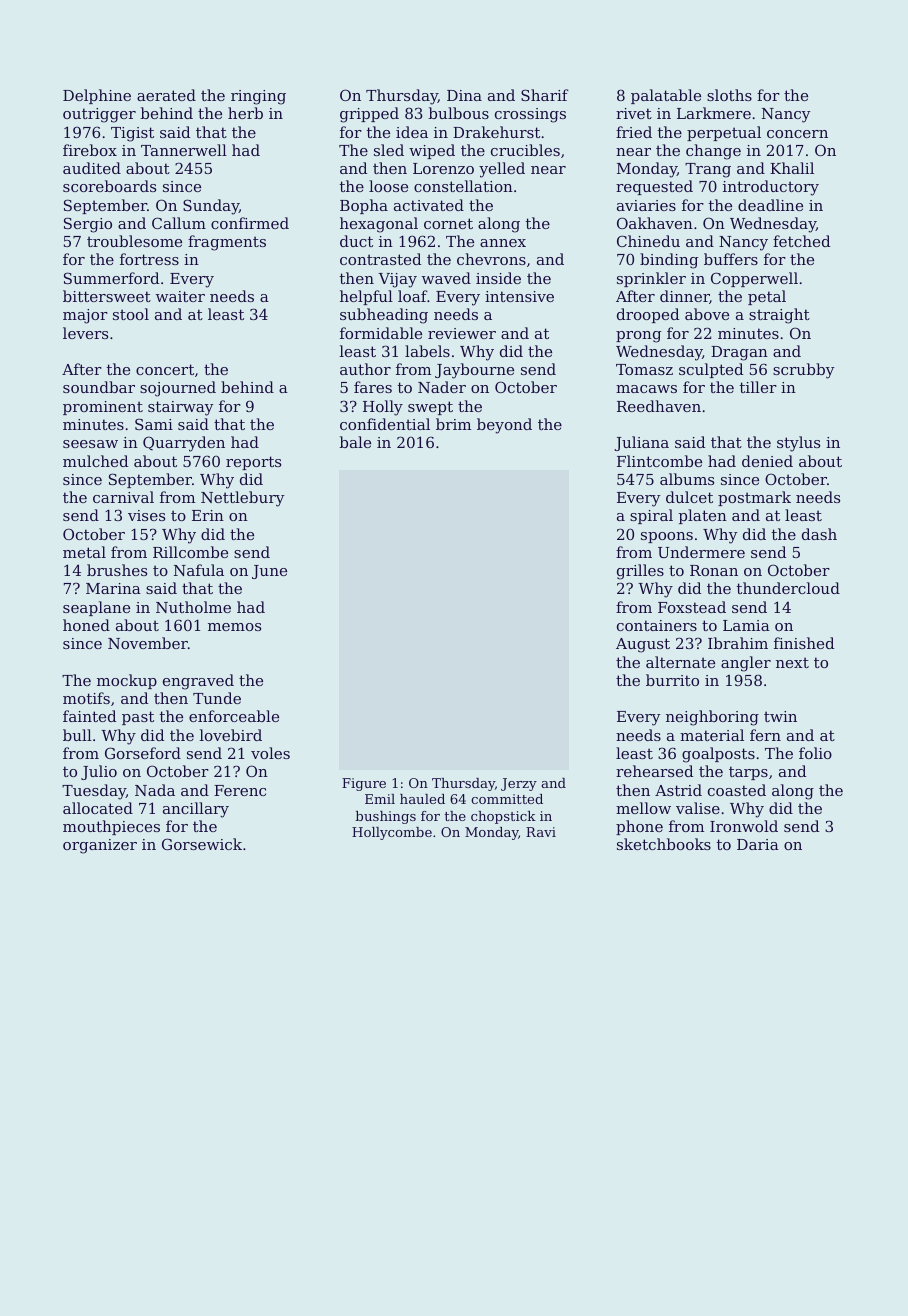  What do you see at coordinates (389, 150) in the page?
I see `sled` at bounding box center [389, 150].
